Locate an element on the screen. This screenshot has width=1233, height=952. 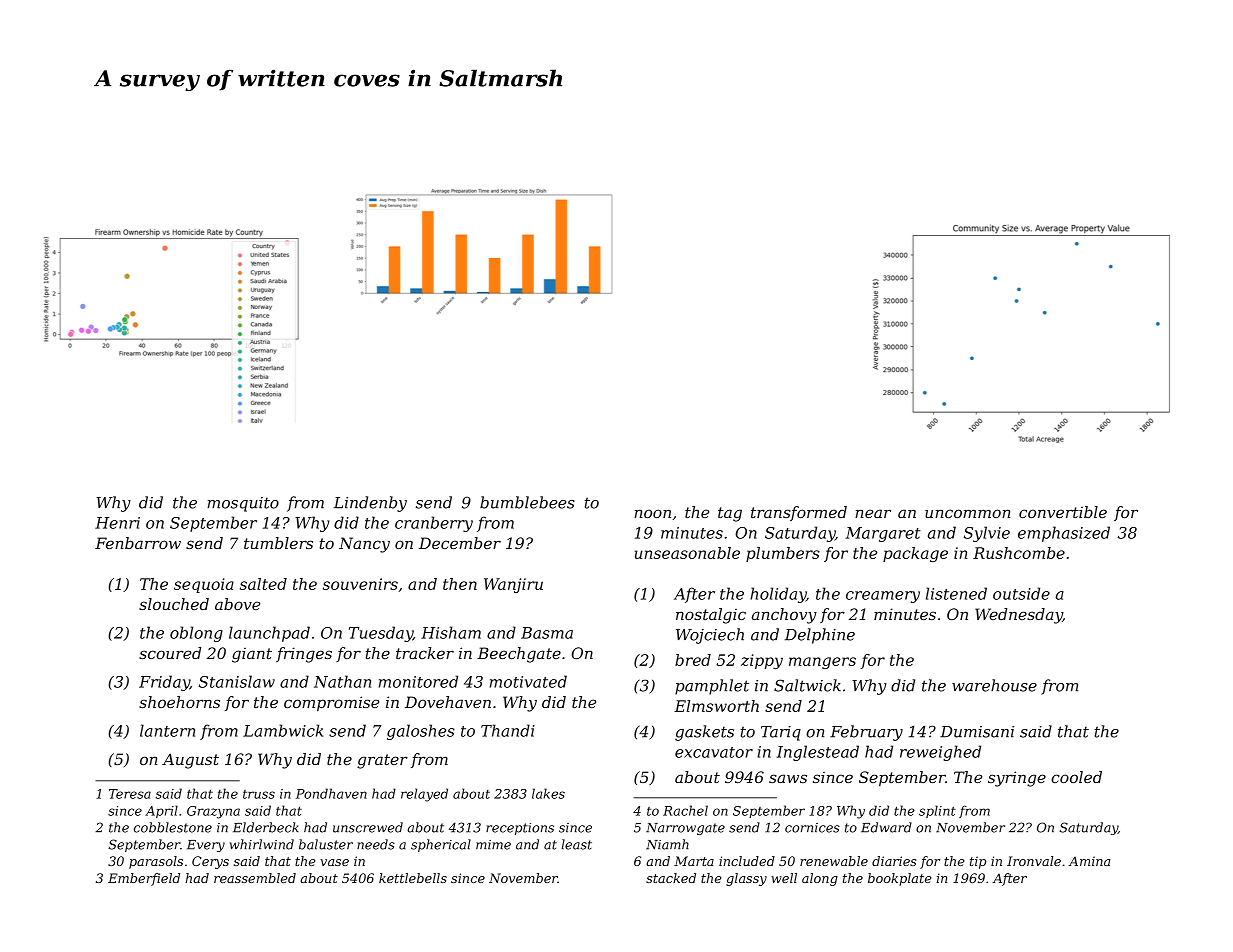
convertible is located at coordinates (1063, 512).
